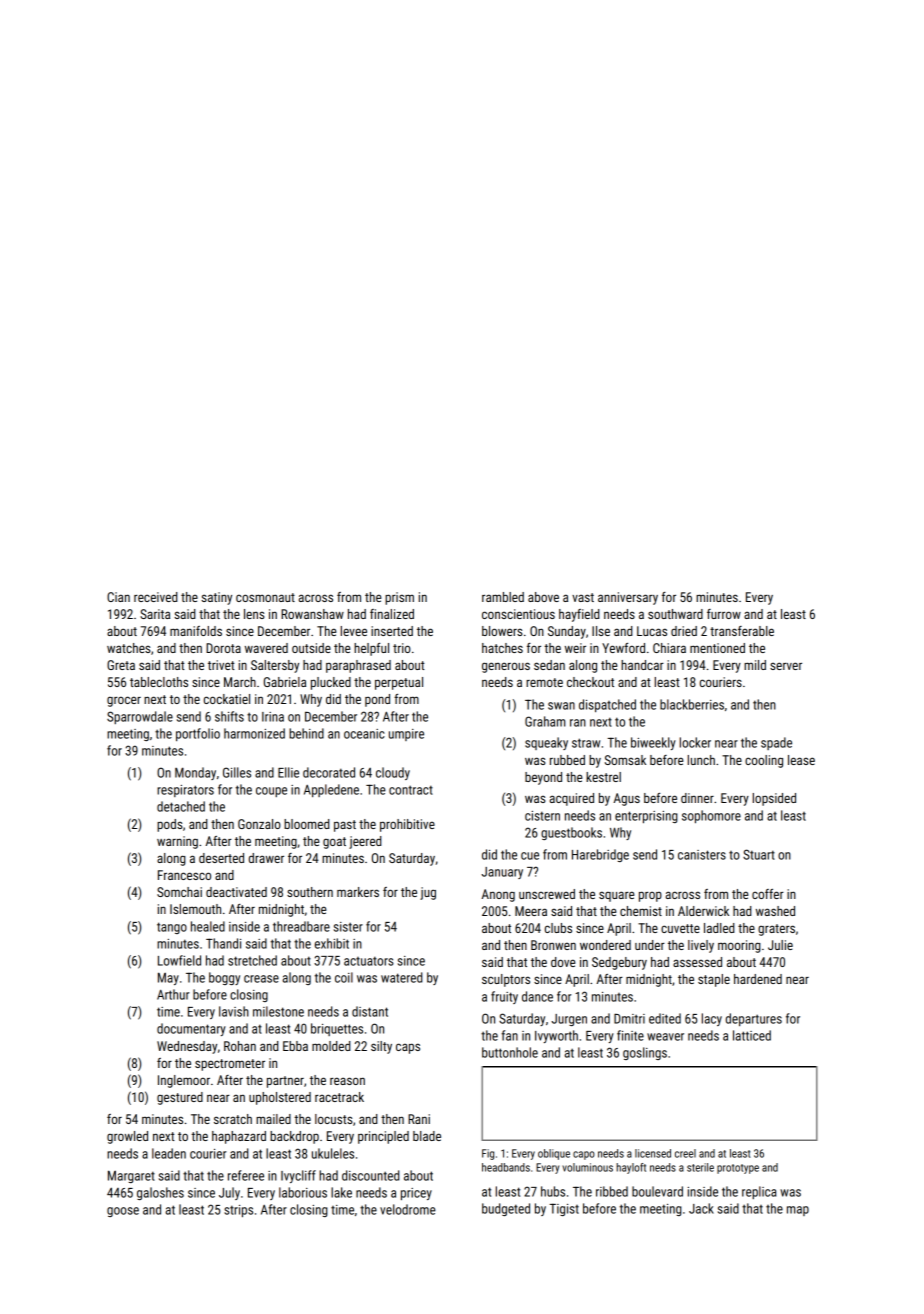  I want to click on laborious, so click(303, 1192).
